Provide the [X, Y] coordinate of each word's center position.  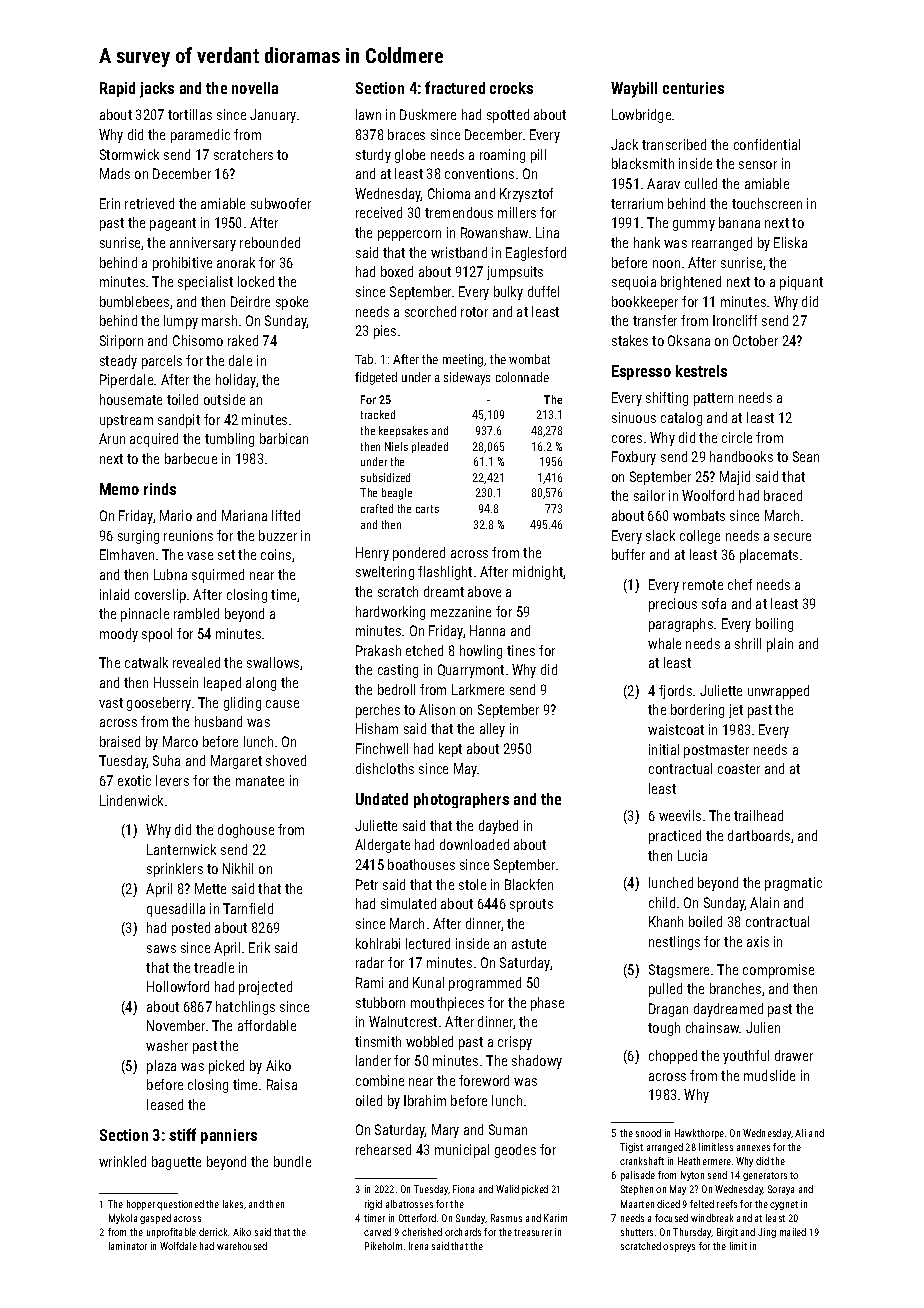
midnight [538, 573]
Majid [735, 478]
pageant [173, 224]
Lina [547, 232]
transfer [655, 320]
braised [120, 741]
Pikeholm [383, 1246]
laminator [128, 1246]
